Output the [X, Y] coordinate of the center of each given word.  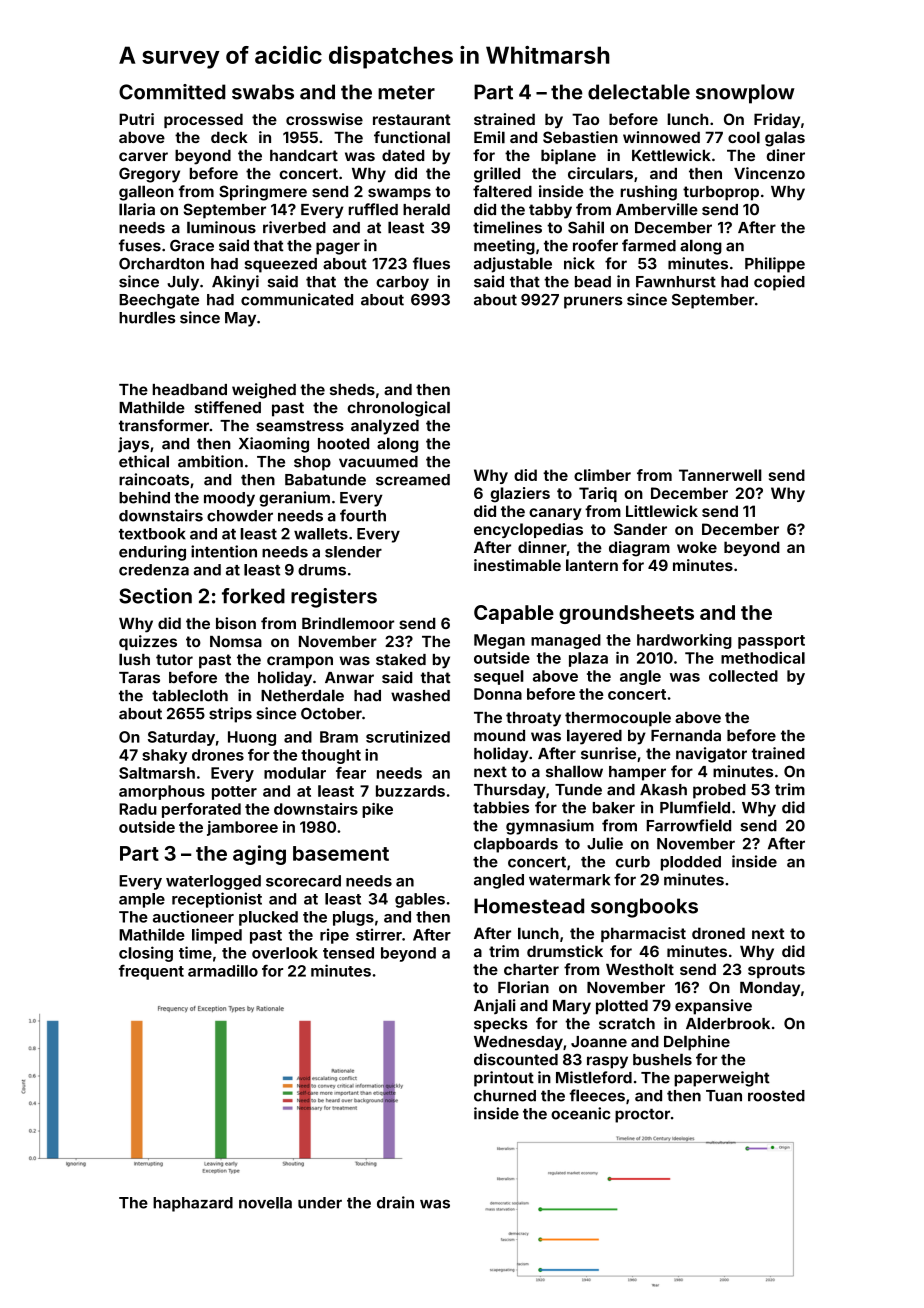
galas [785, 139]
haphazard [193, 1204]
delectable [639, 92]
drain [395, 1202]
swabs [263, 92]
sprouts [776, 971]
